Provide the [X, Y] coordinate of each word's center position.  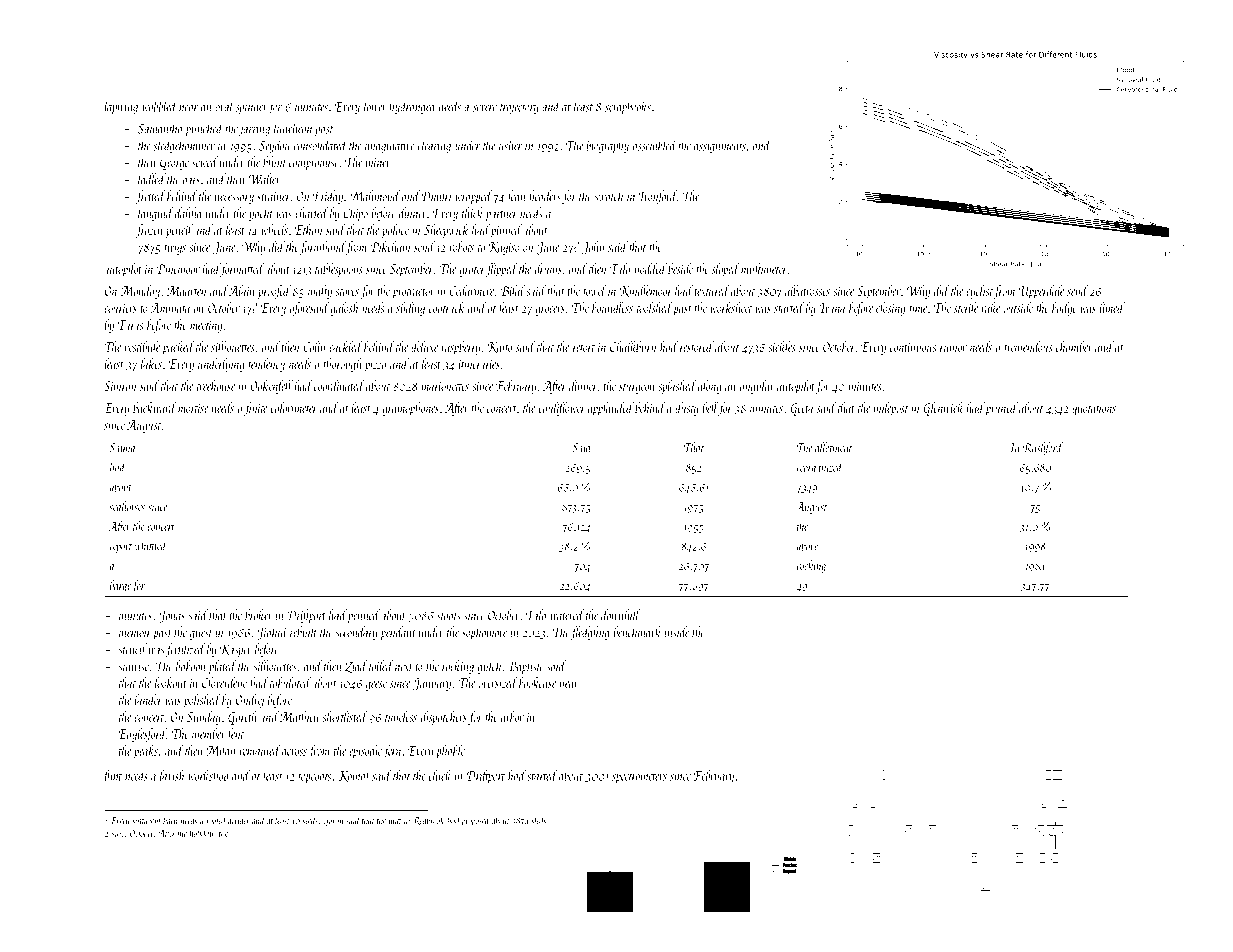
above [807, 545]
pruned [1001, 409]
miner [378, 162]
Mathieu [299, 716]
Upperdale [1041, 292]
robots [462, 246]
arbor [512, 716]
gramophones [410, 409]
